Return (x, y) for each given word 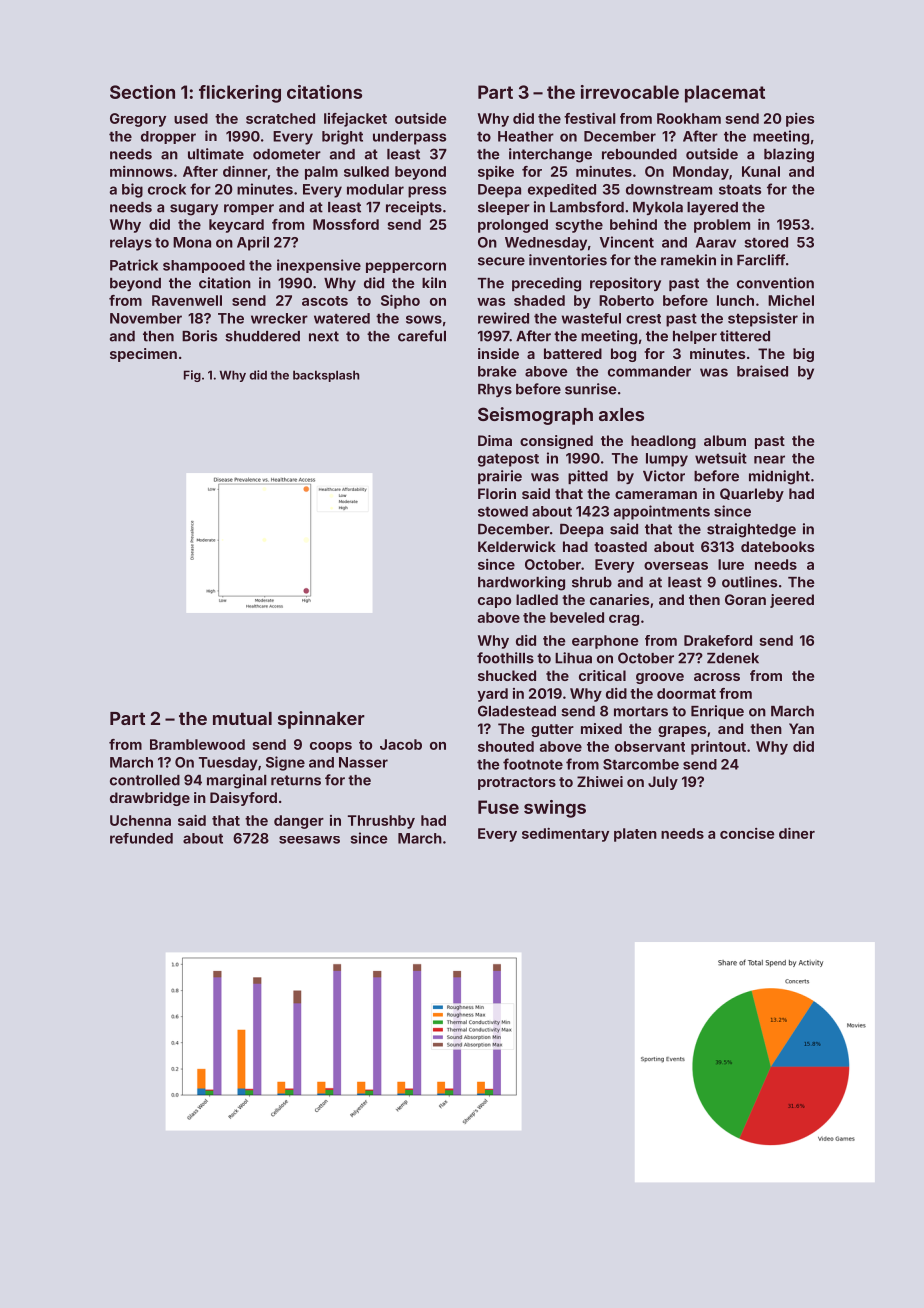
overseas (676, 566)
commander (649, 371)
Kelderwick (517, 546)
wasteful (591, 318)
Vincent (627, 242)
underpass (409, 138)
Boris (199, 336)
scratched (280, 118)
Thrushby (381, 822)
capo (494, 602)
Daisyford (243, 799)
